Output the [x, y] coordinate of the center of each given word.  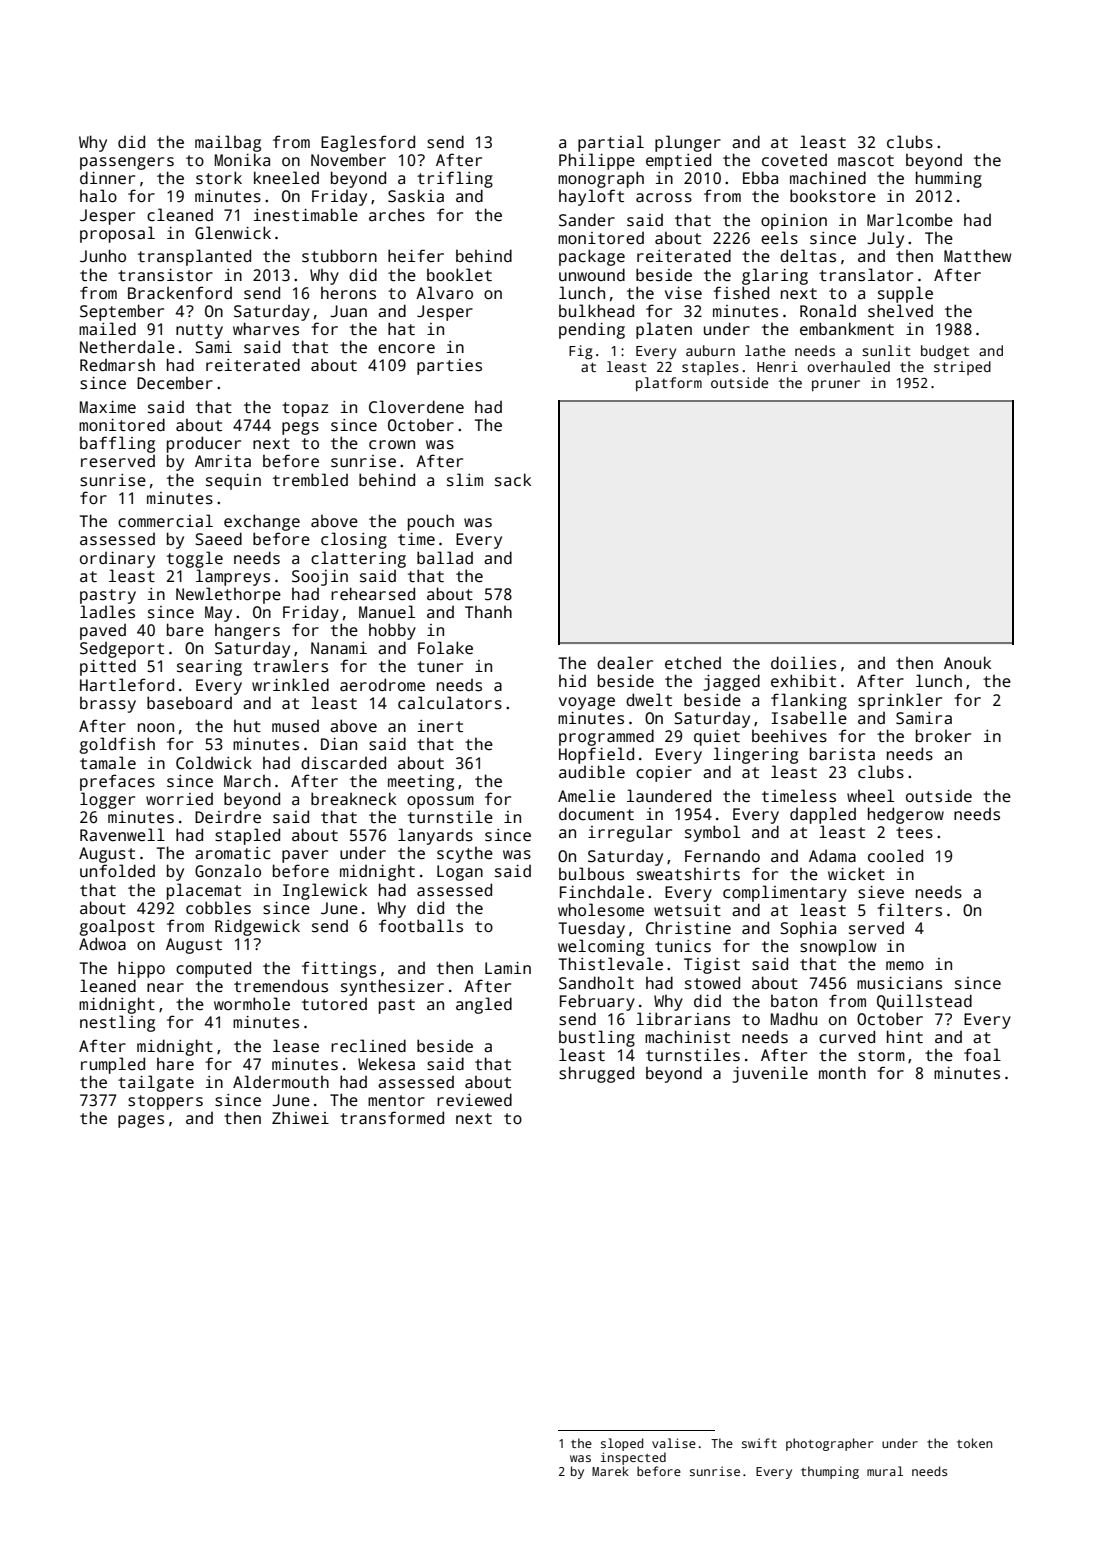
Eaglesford [368, 143]
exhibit [803, 680]
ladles [107, 612]
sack [513, 480]
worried [179, 799]
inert [440, 726]
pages [141, 1121]
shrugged [596, 1074]
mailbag [228, 143]
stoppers [165, 1102]
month [842, 1073]
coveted [794, 160]
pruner [836, 385]
